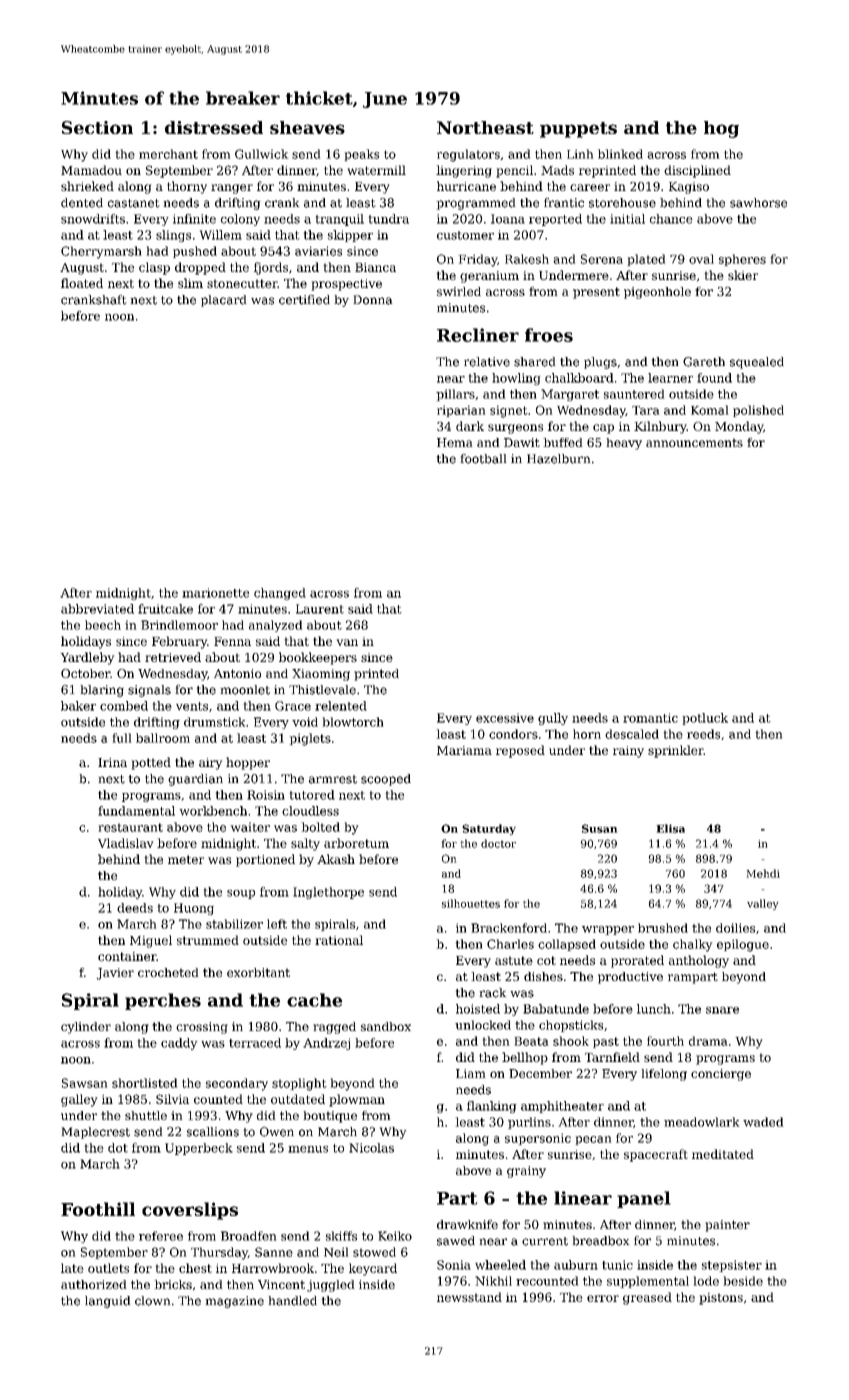 The height and width of the screenshot is (1400, 849). What do you see at coordinates (505, 718) in the screenshot?
I see `excessive` at bounding box center [505, 718].
